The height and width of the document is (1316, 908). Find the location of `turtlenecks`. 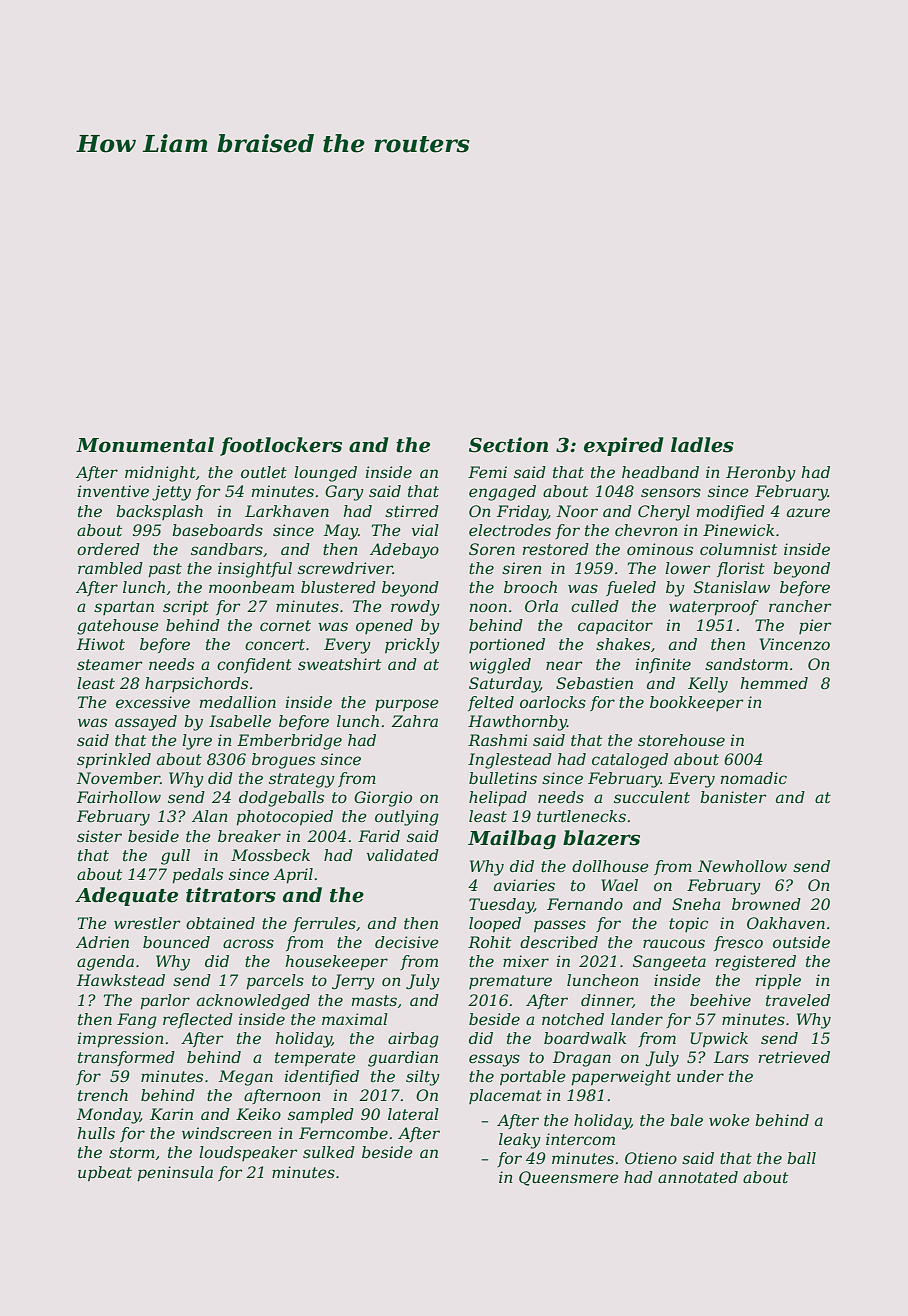

turtlenecks is located at coordinates (581, 816).
